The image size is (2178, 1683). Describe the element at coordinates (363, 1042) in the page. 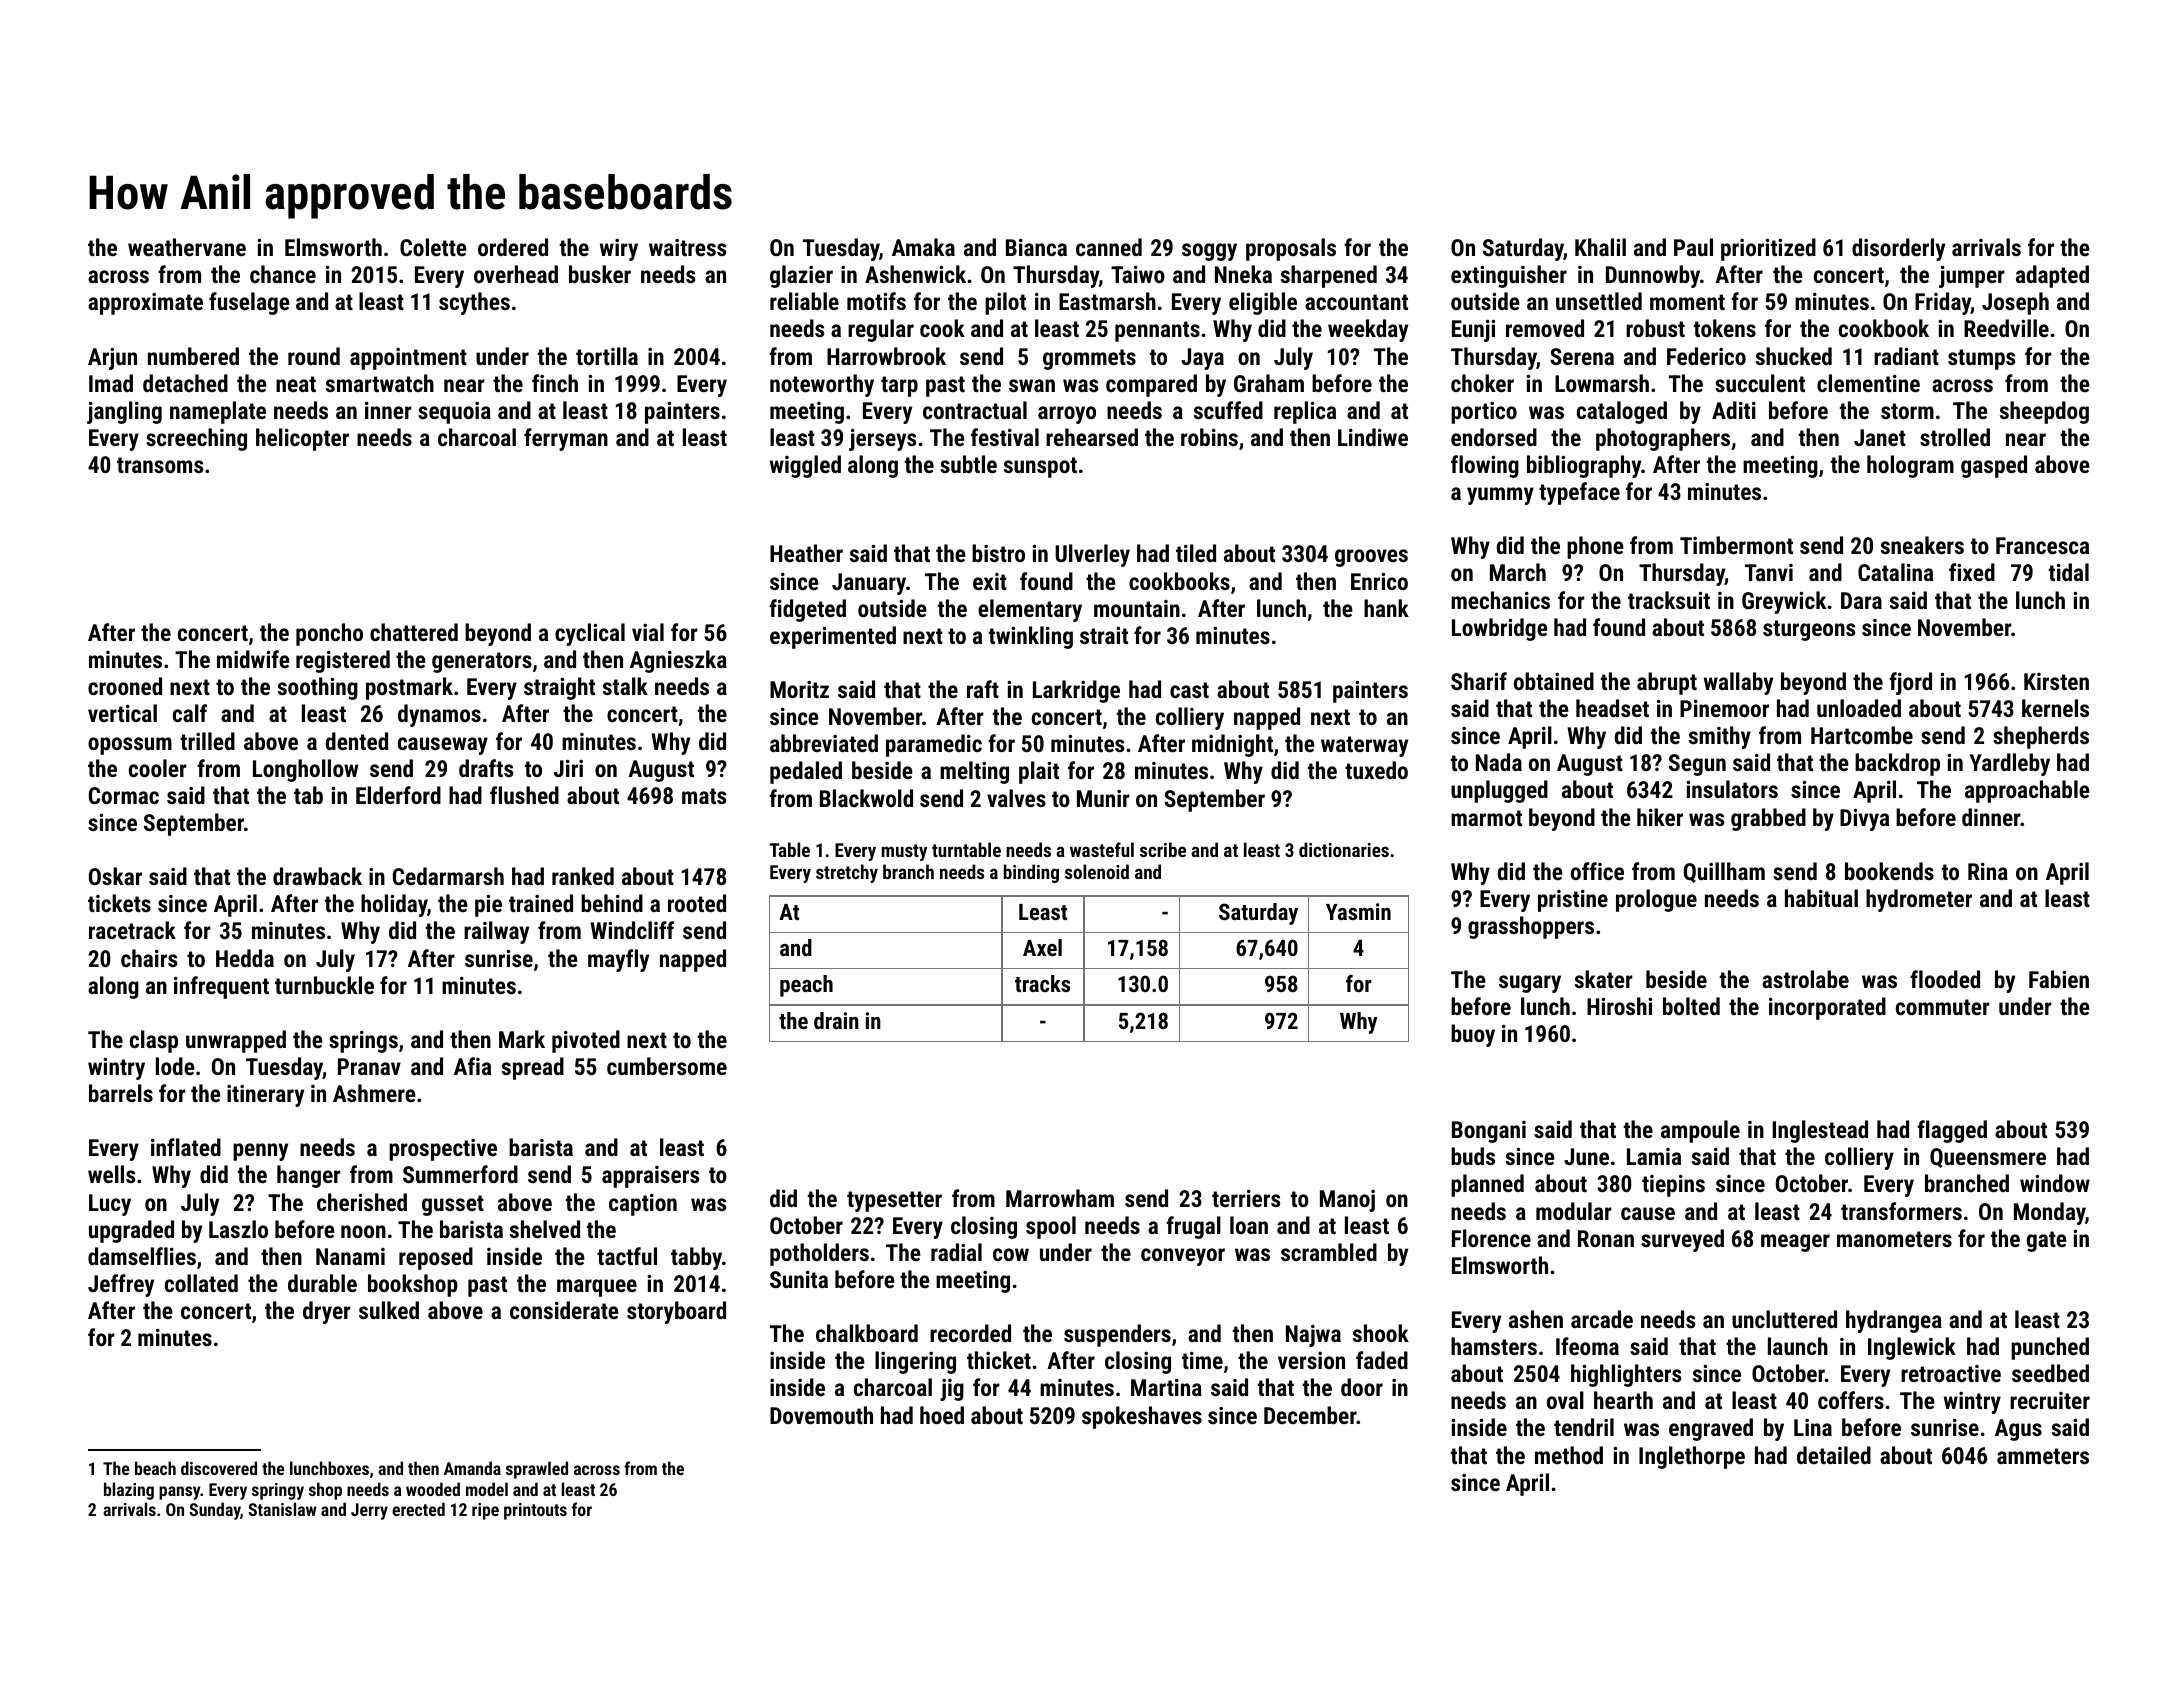

I see `springs` at that location.
